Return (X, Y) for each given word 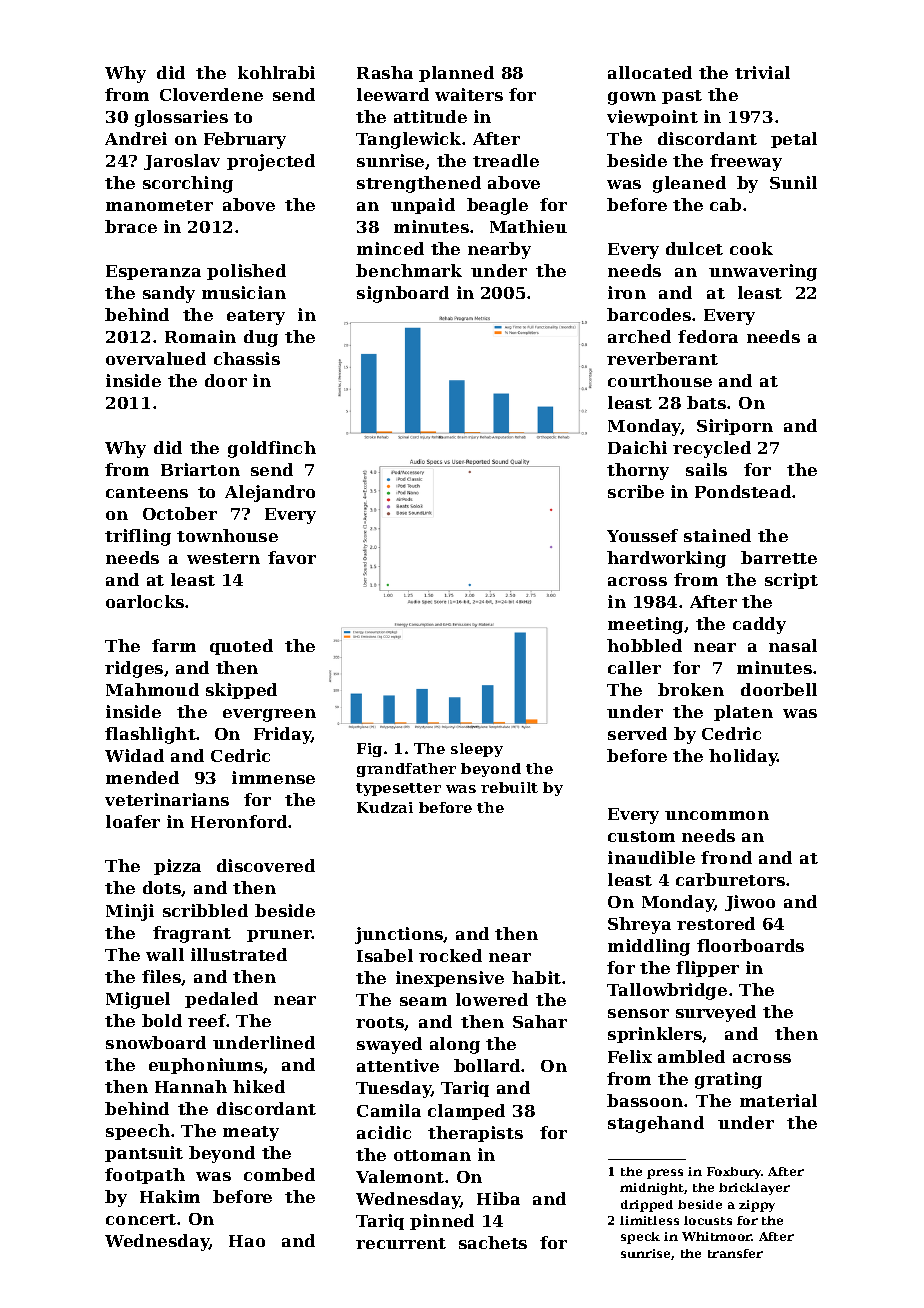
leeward (393, 94)
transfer (735, 1253)
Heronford (239, 821)
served (637, 733)
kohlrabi (276, 72)
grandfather (406, 770)
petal (794, 140)
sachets (493, 1242)
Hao (247, 1241)
